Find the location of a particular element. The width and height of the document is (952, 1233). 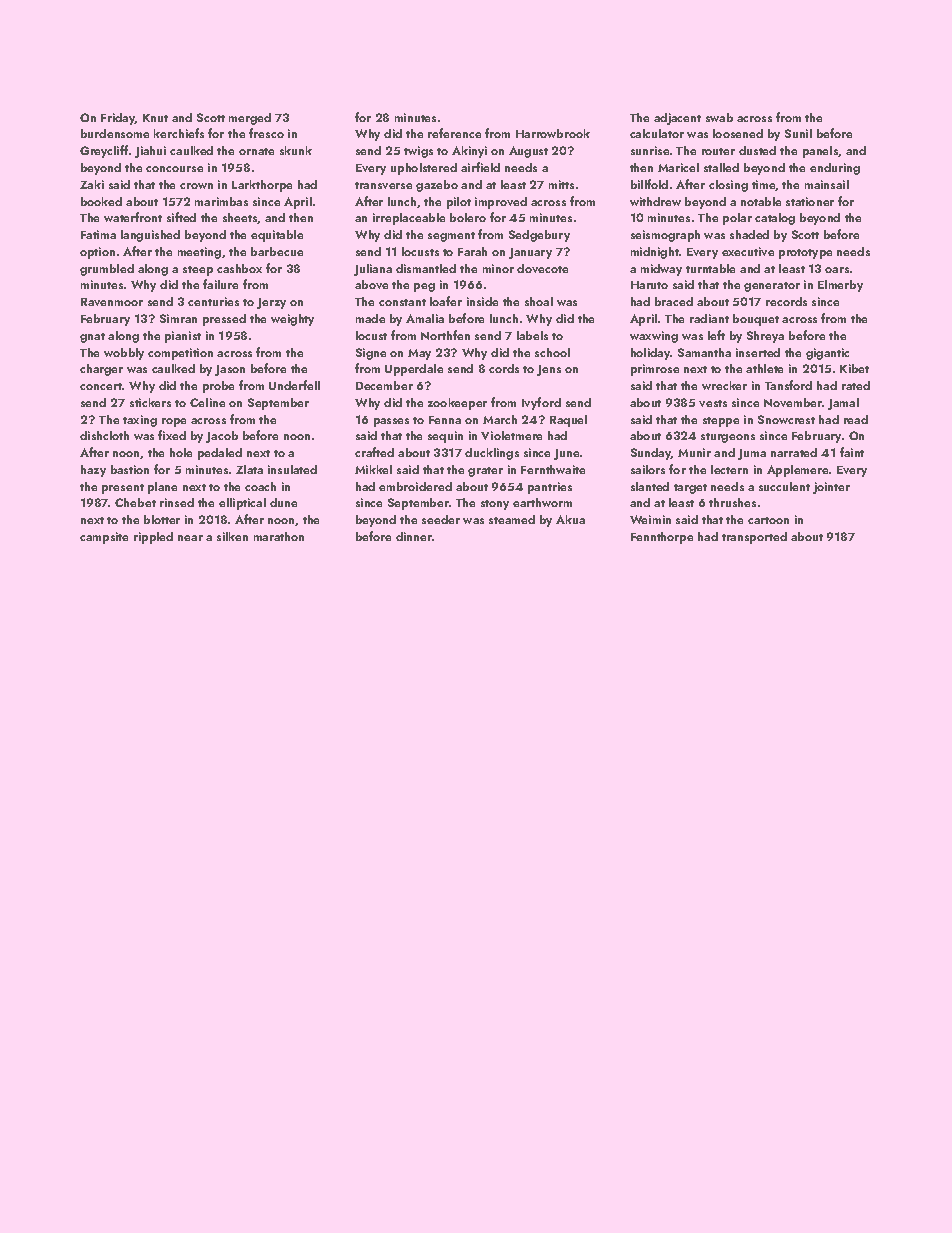

marathon is located at coordinates (279, 536).
